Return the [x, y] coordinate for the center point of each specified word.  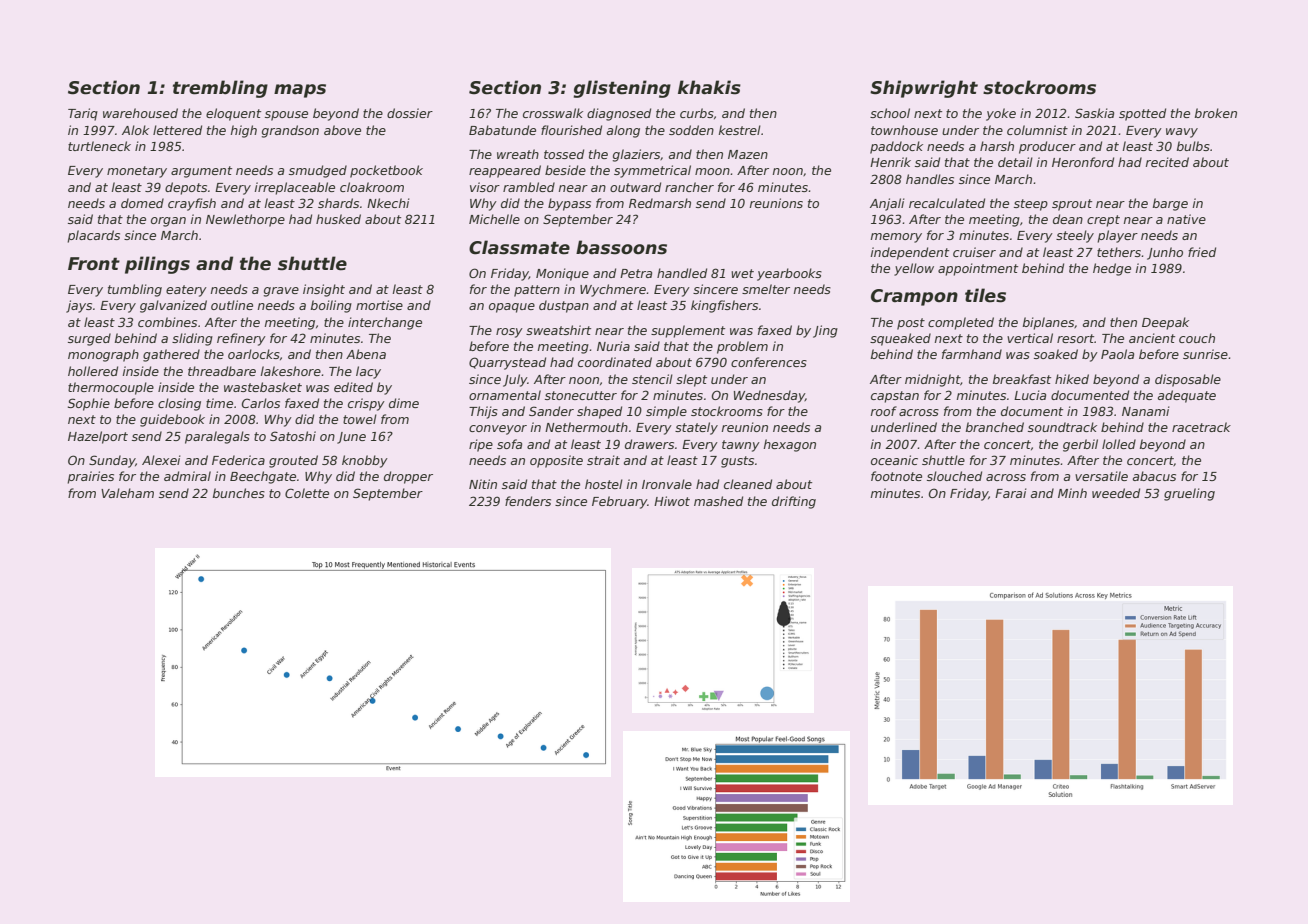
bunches [239, 493]
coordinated [615, 362]
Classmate [519, 247]
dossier [410, 113]
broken [1216, 113]
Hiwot [672, 501]
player [1117, 236]
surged [89, 339]
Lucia [1030, 395]
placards [93, 236]
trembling [220, 89]
